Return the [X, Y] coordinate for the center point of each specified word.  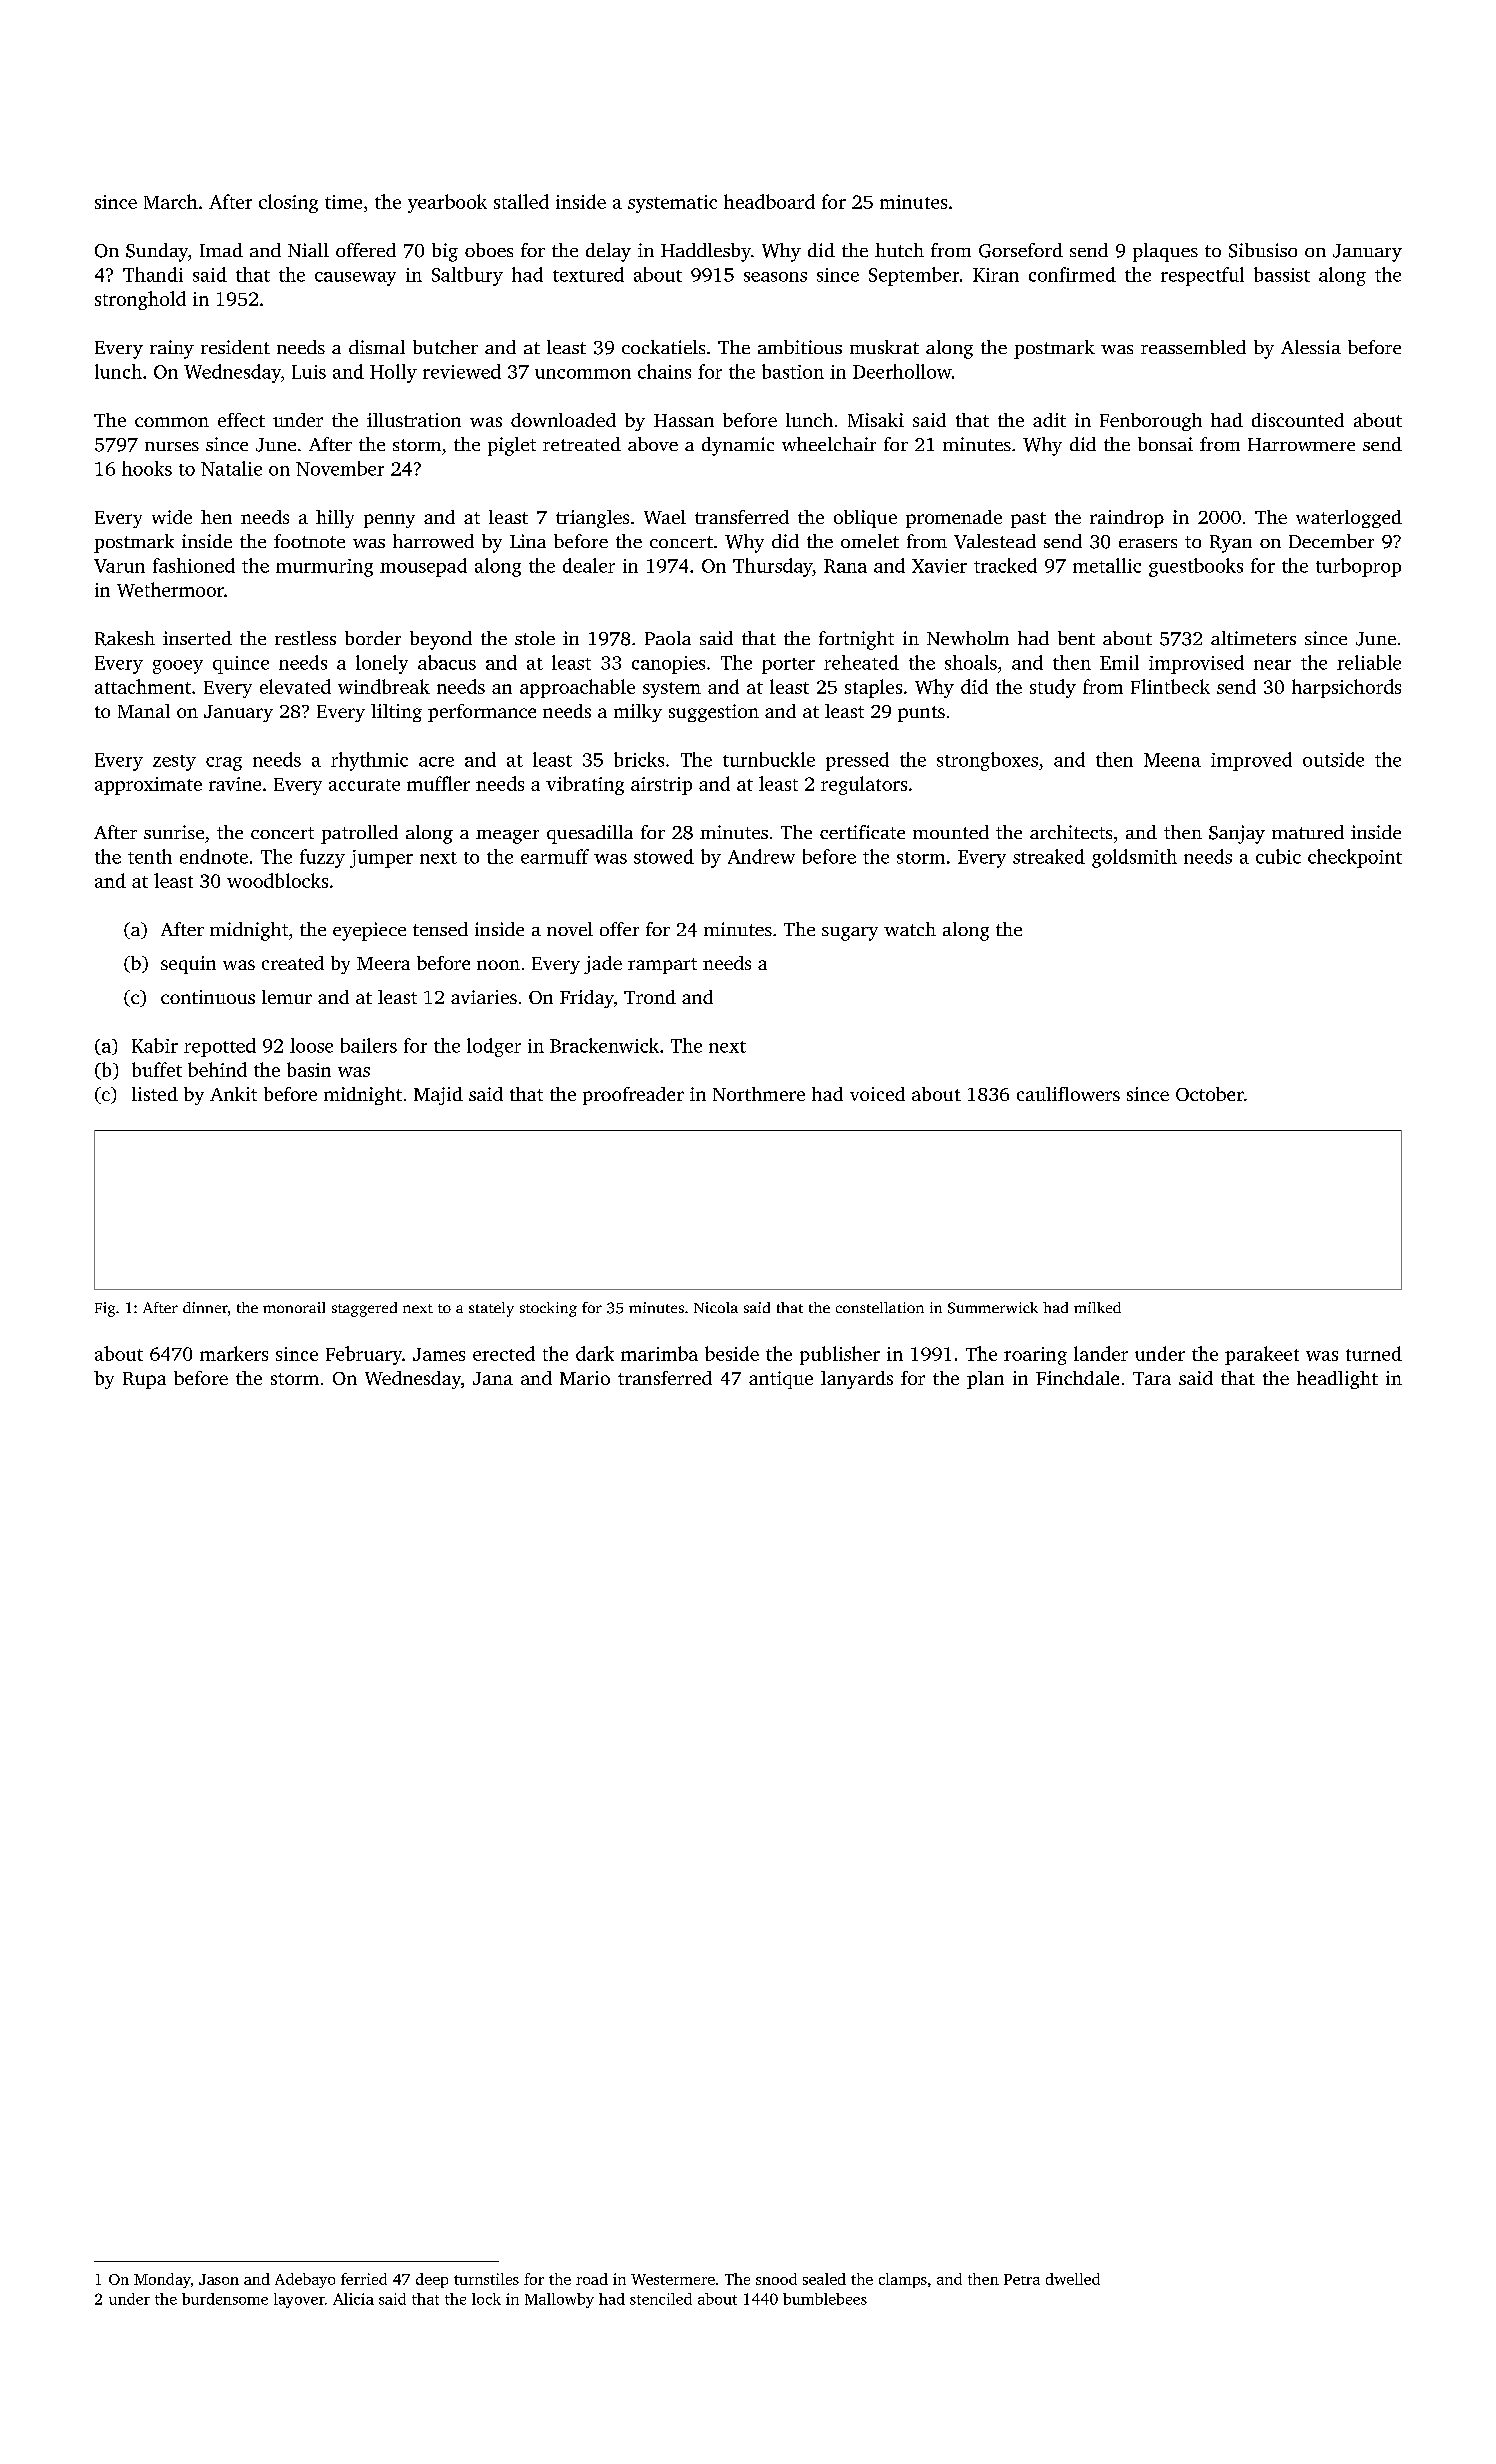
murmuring [324, 568]
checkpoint [1355, 858]
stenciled [661, 2299]
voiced [877, 1094]
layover [299, 2300]
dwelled [1073, 2279]
